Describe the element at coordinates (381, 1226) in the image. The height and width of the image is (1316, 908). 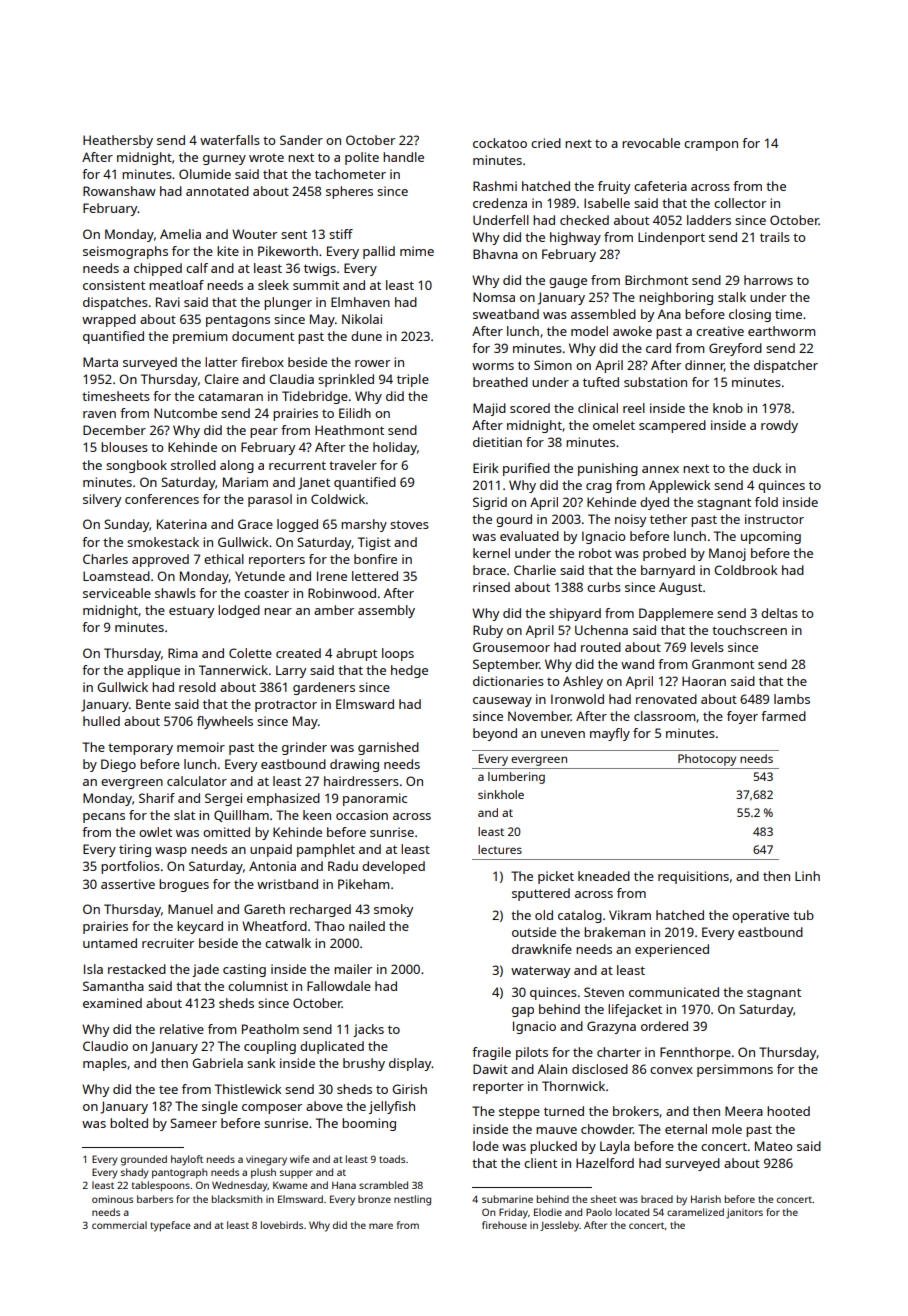
I see `mare` at that location.
